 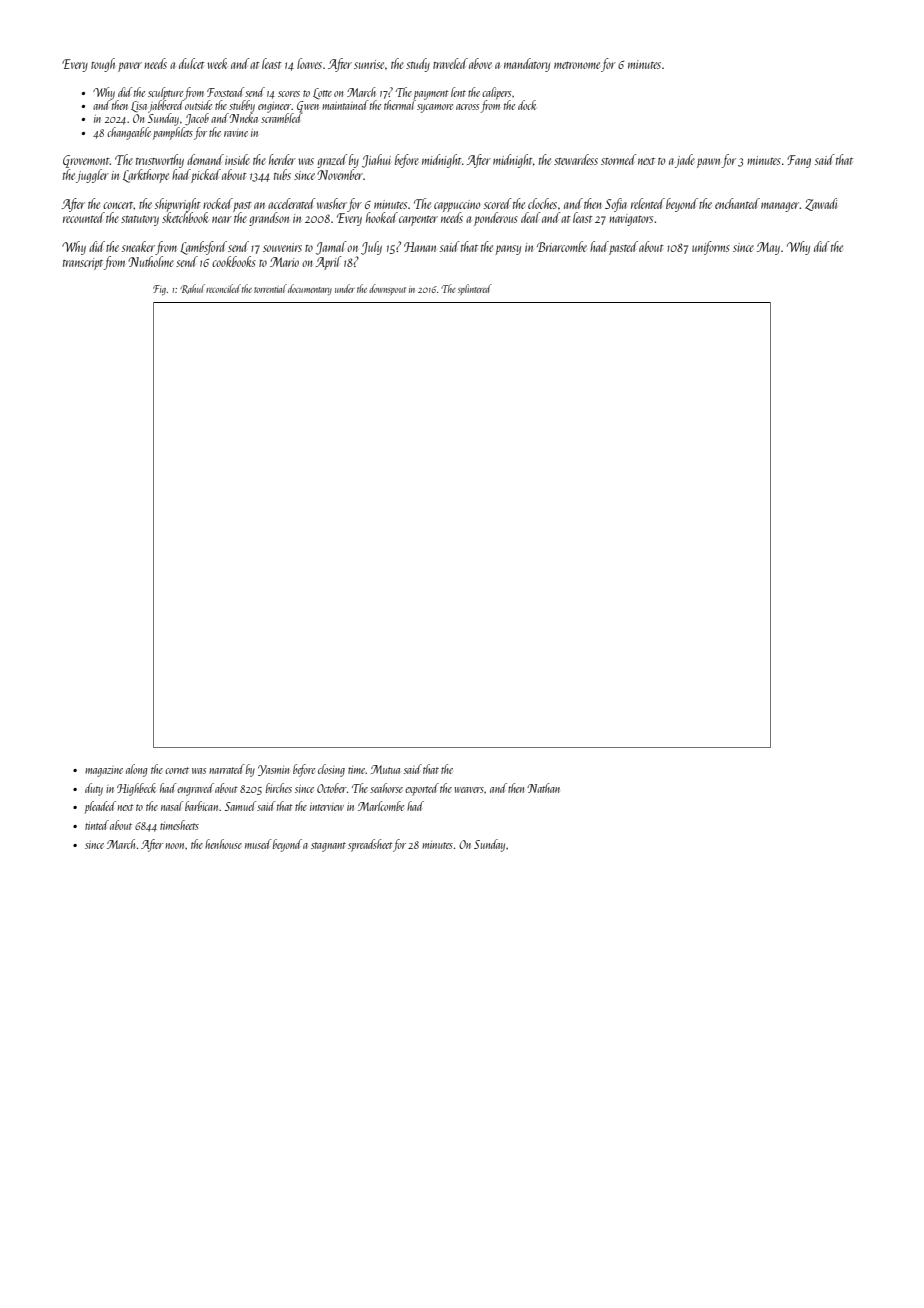 I want to click on metronome, so click(x=577, y=65).
